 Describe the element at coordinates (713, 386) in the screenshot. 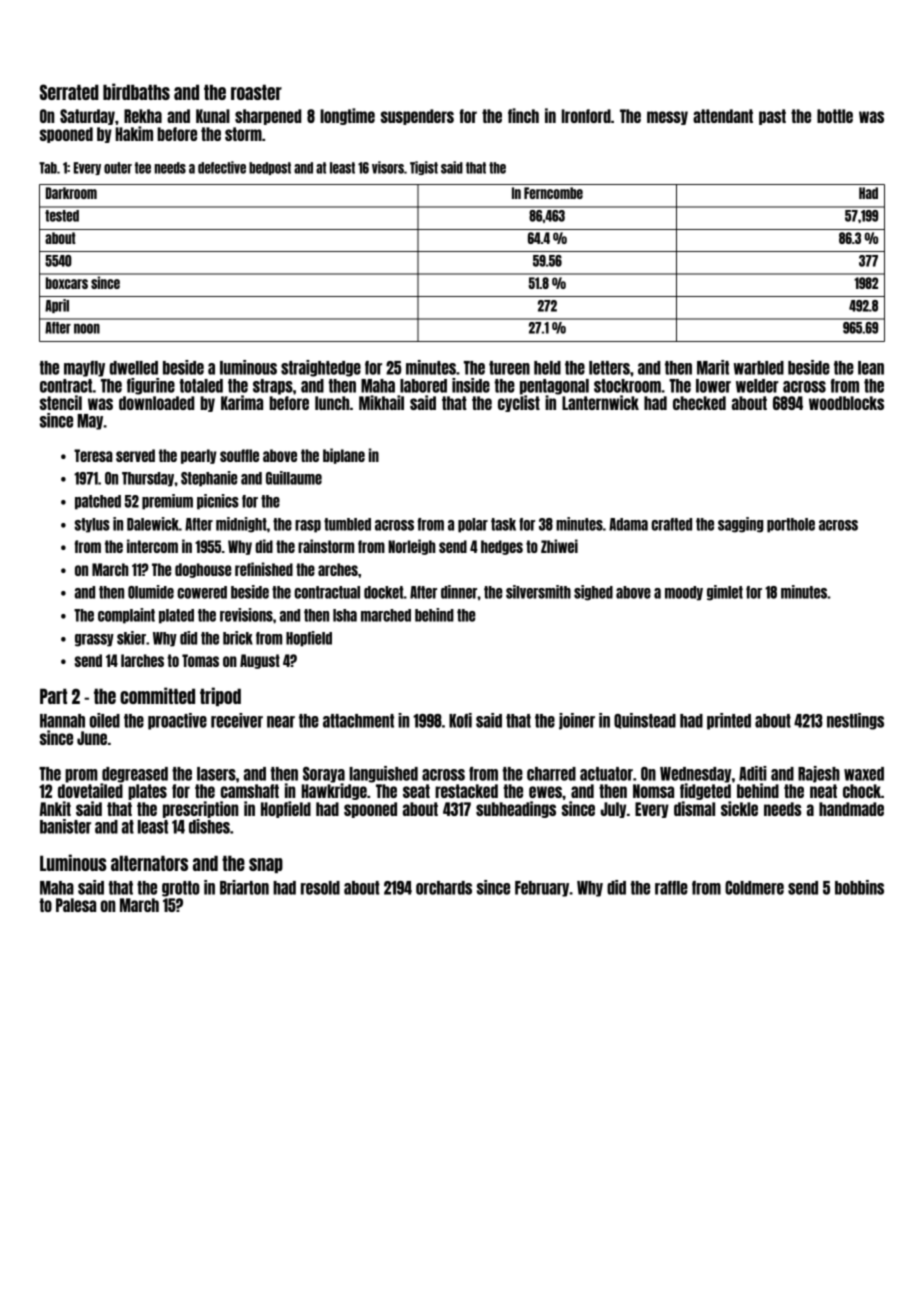

I see `lower` at that location.
